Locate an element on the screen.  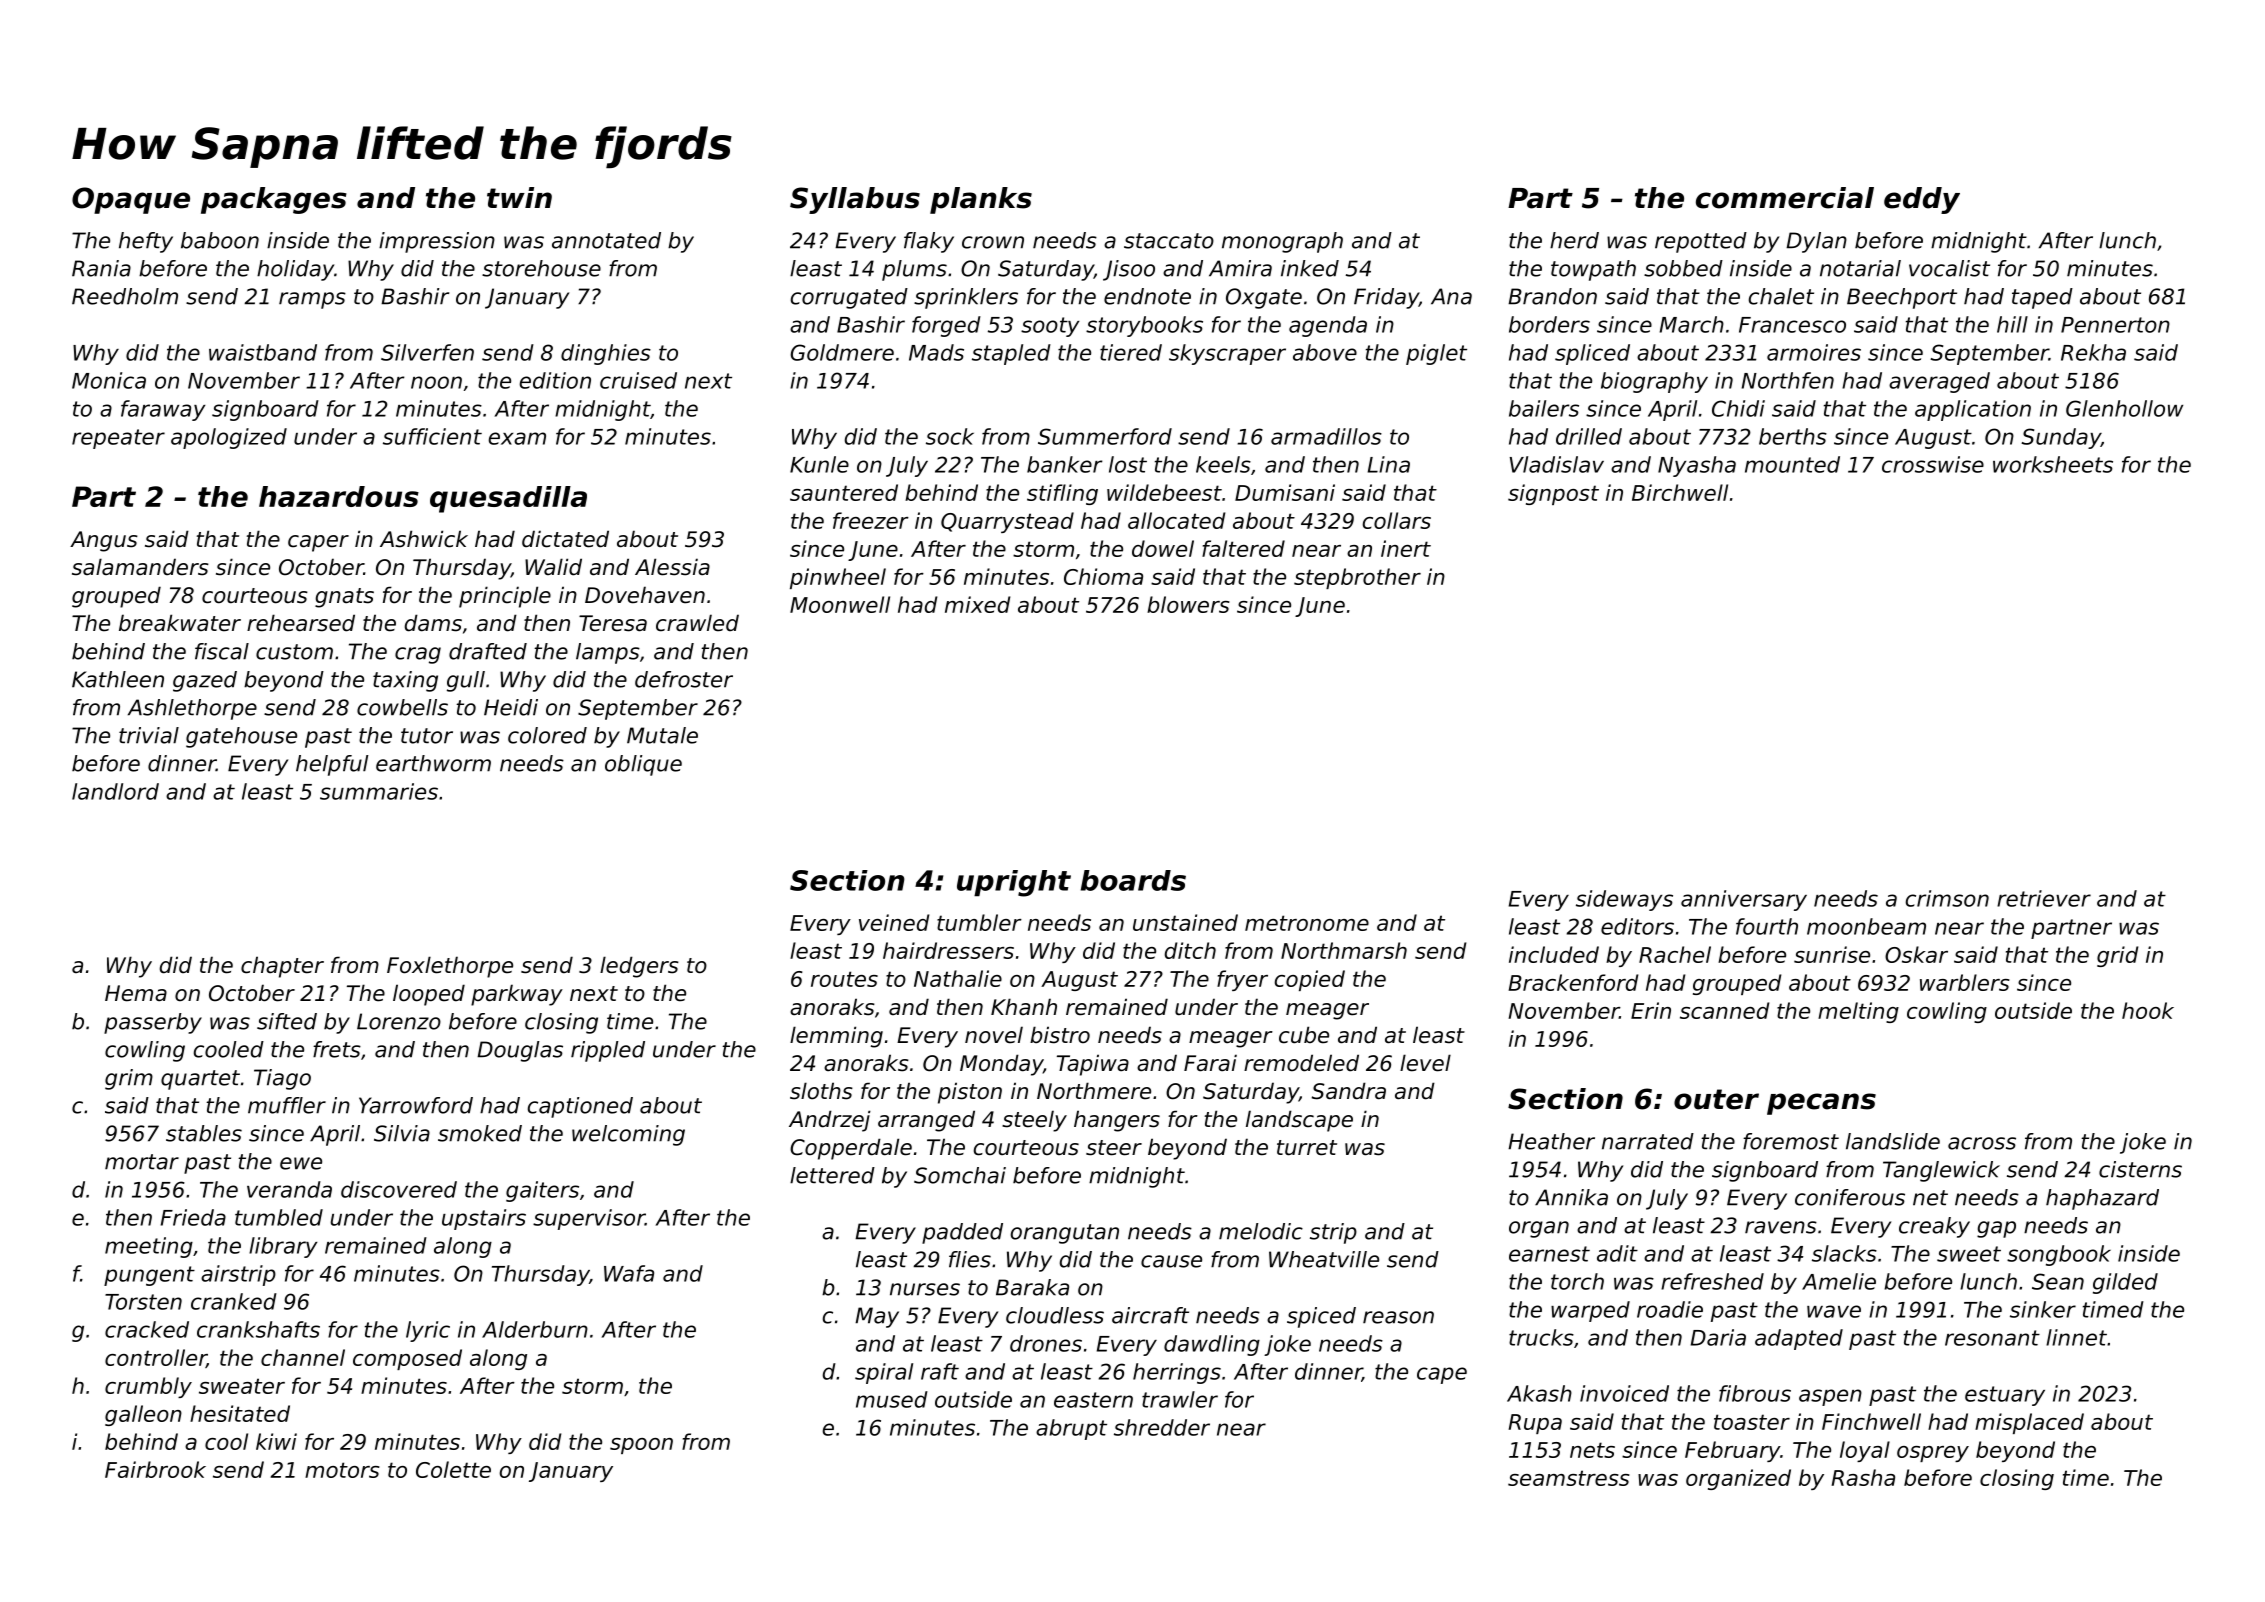
flaky is located at coordinates (929, 242).
